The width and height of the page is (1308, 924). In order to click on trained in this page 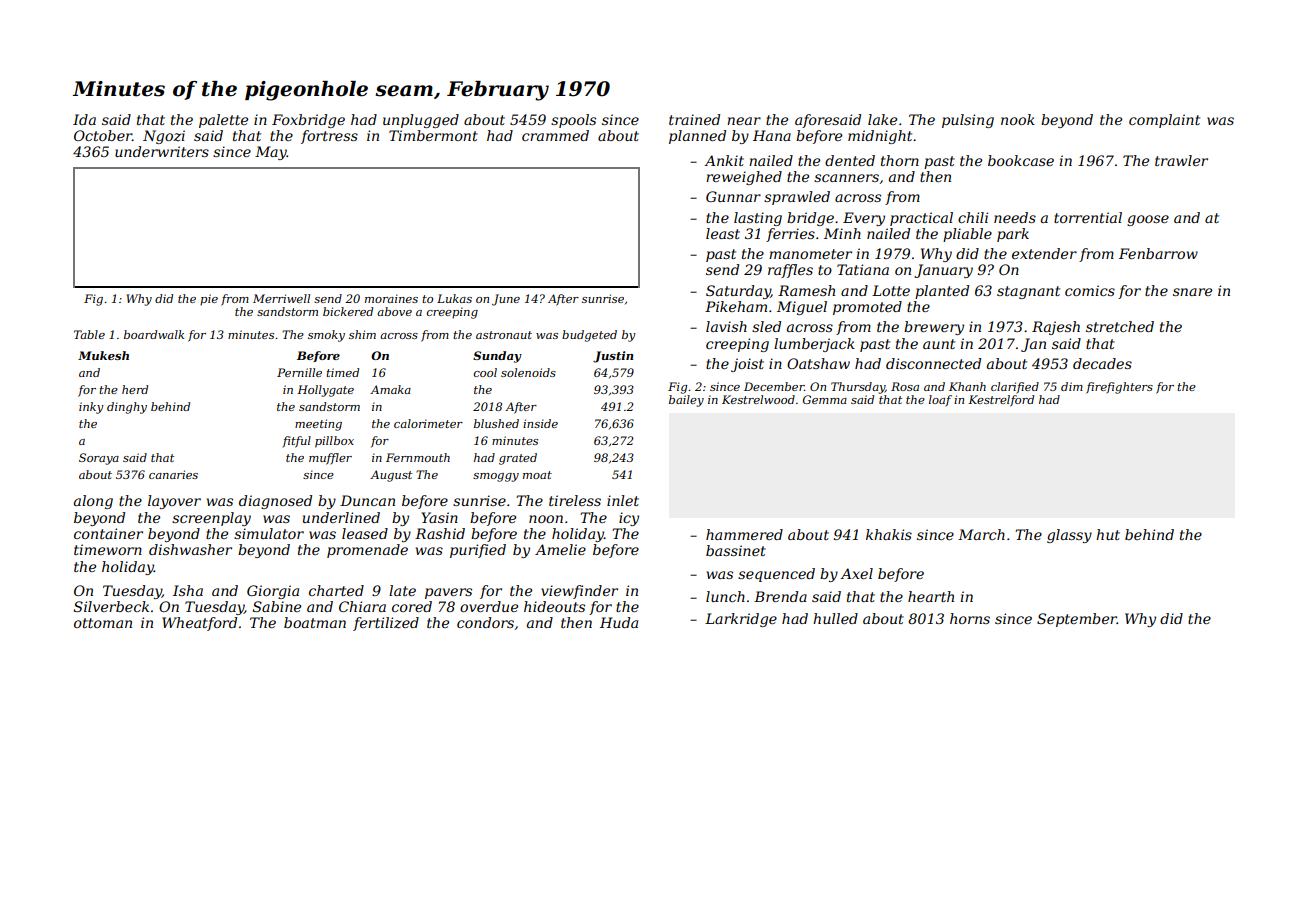, I will do `click(694, 119)`.
